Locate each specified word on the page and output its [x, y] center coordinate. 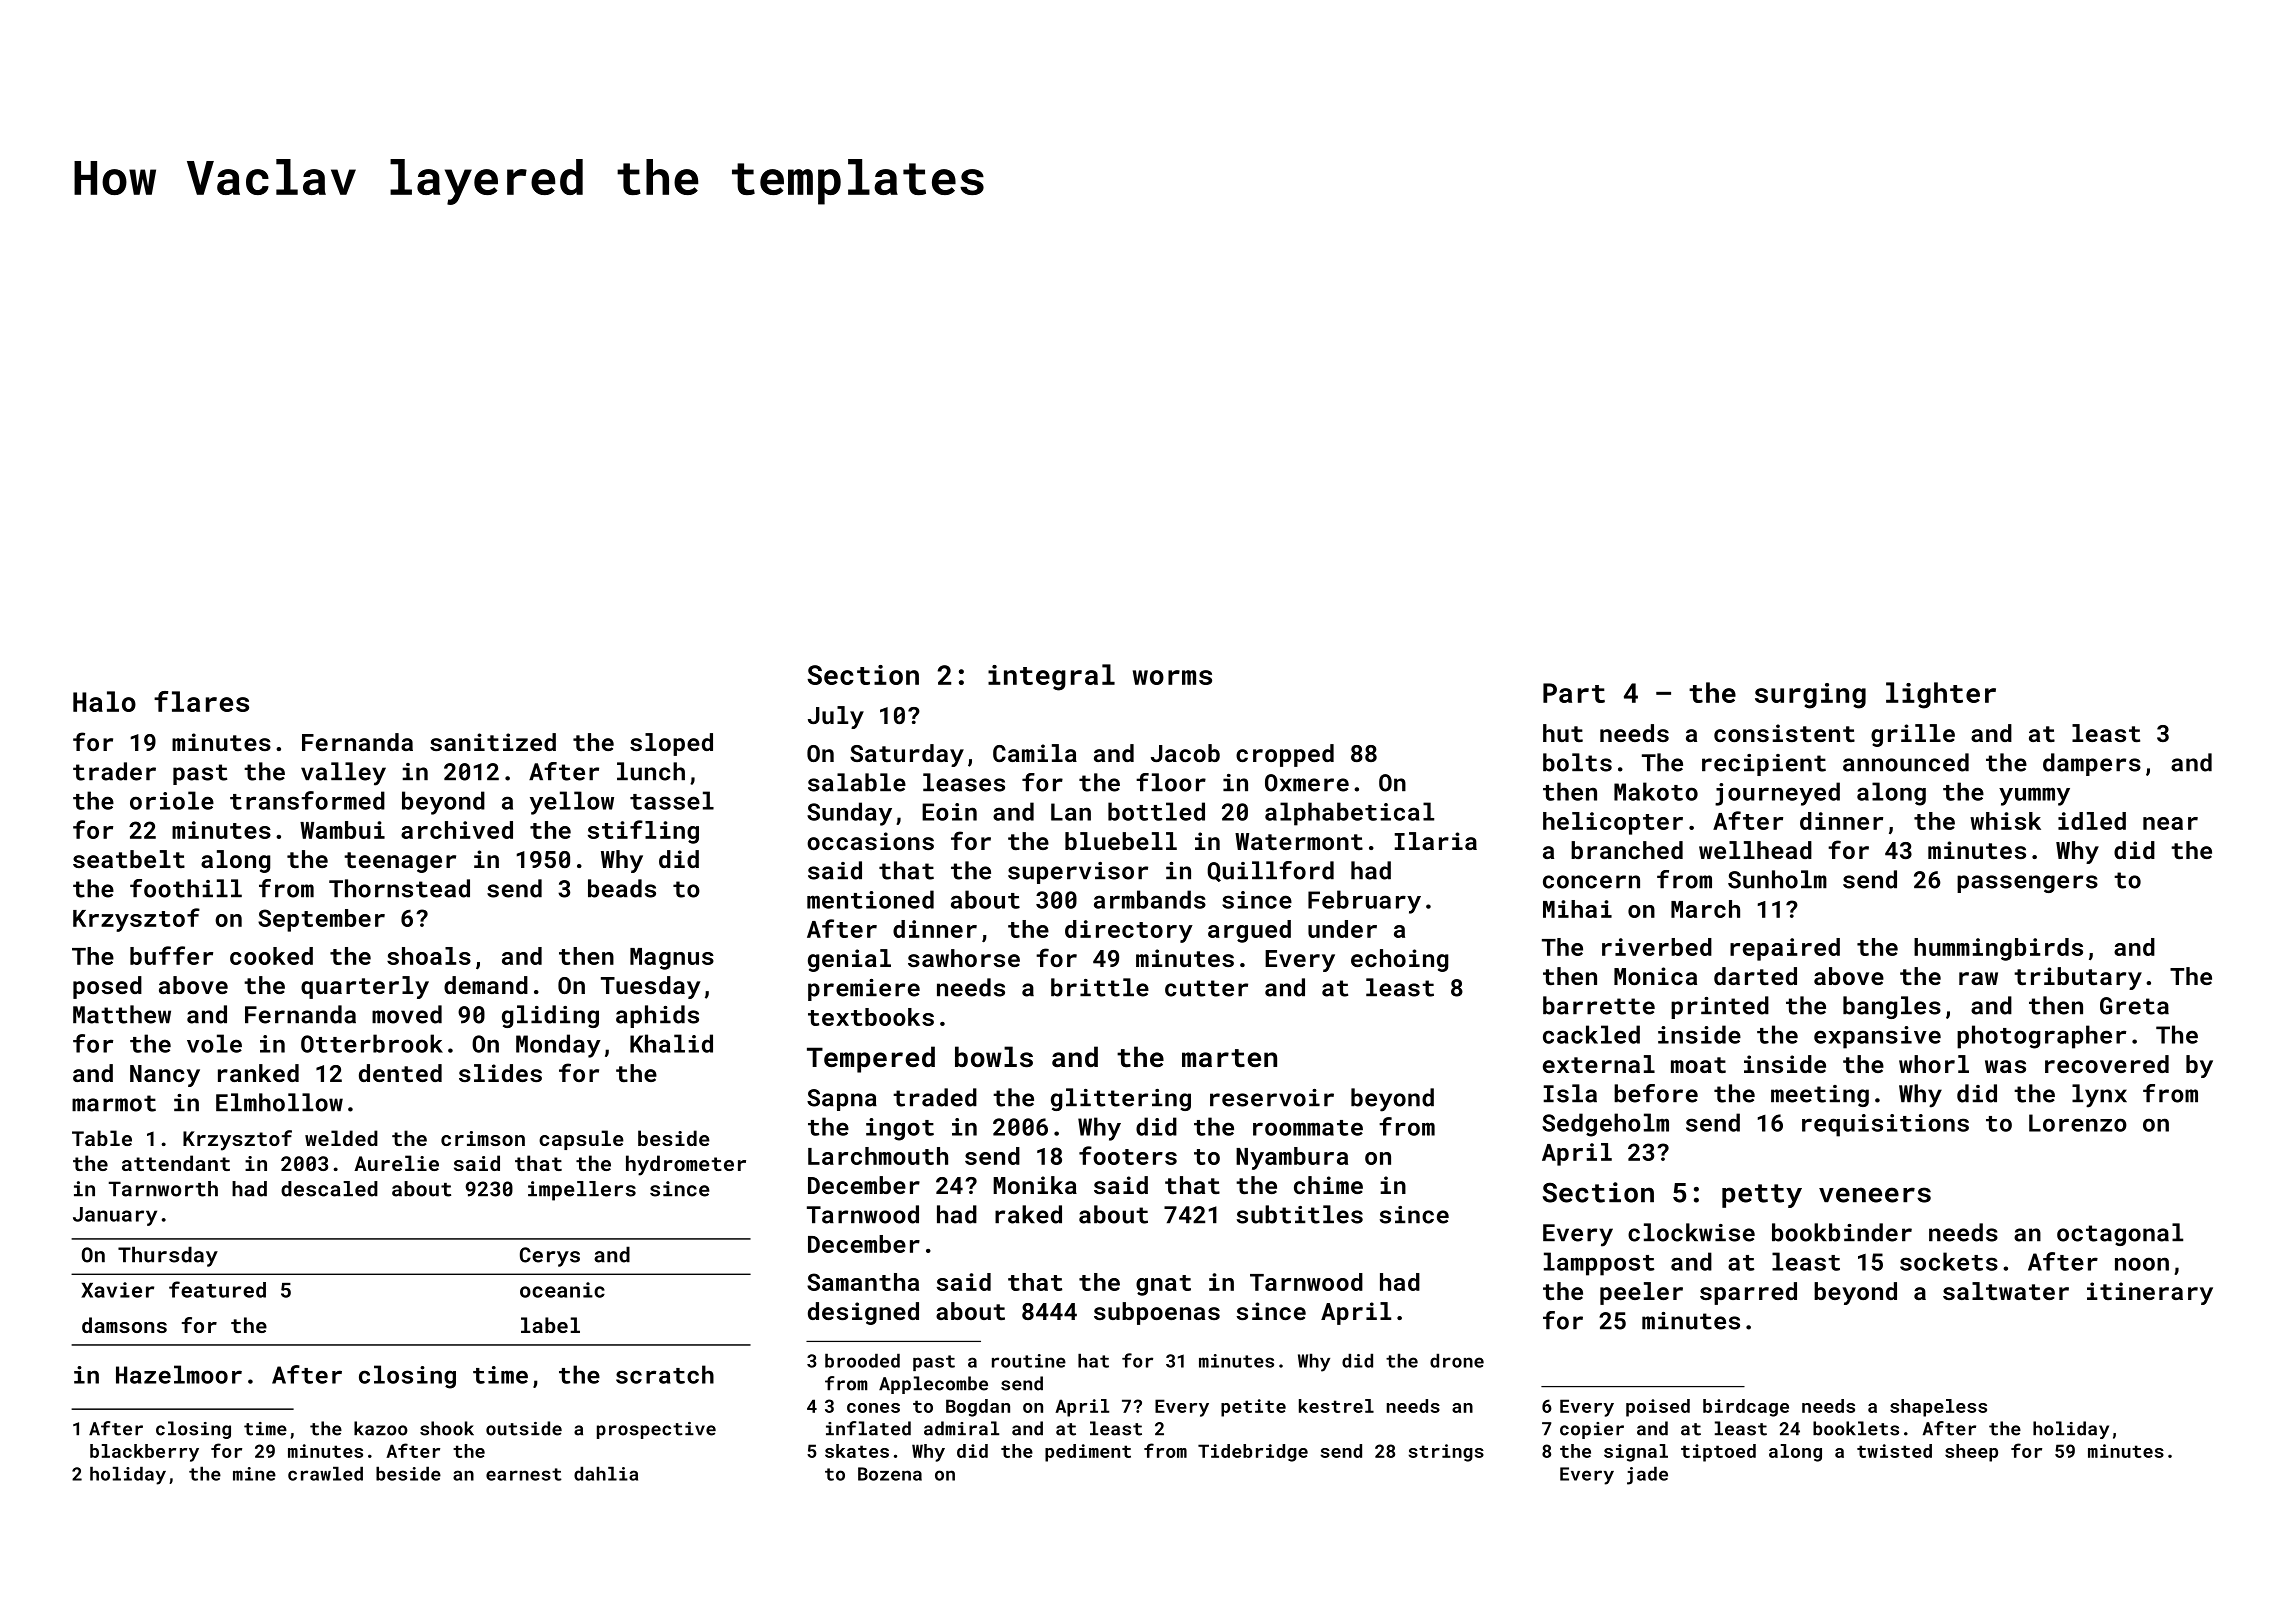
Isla [1570, 1093]
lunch [651, 771]
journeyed [1777, 794]
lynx [2099, 1096]
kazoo [381, 1428]
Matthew [122, 1014]
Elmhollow [279, 1102]
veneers [1875, 1195]
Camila [1035, 753]
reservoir [1272, 1098]
